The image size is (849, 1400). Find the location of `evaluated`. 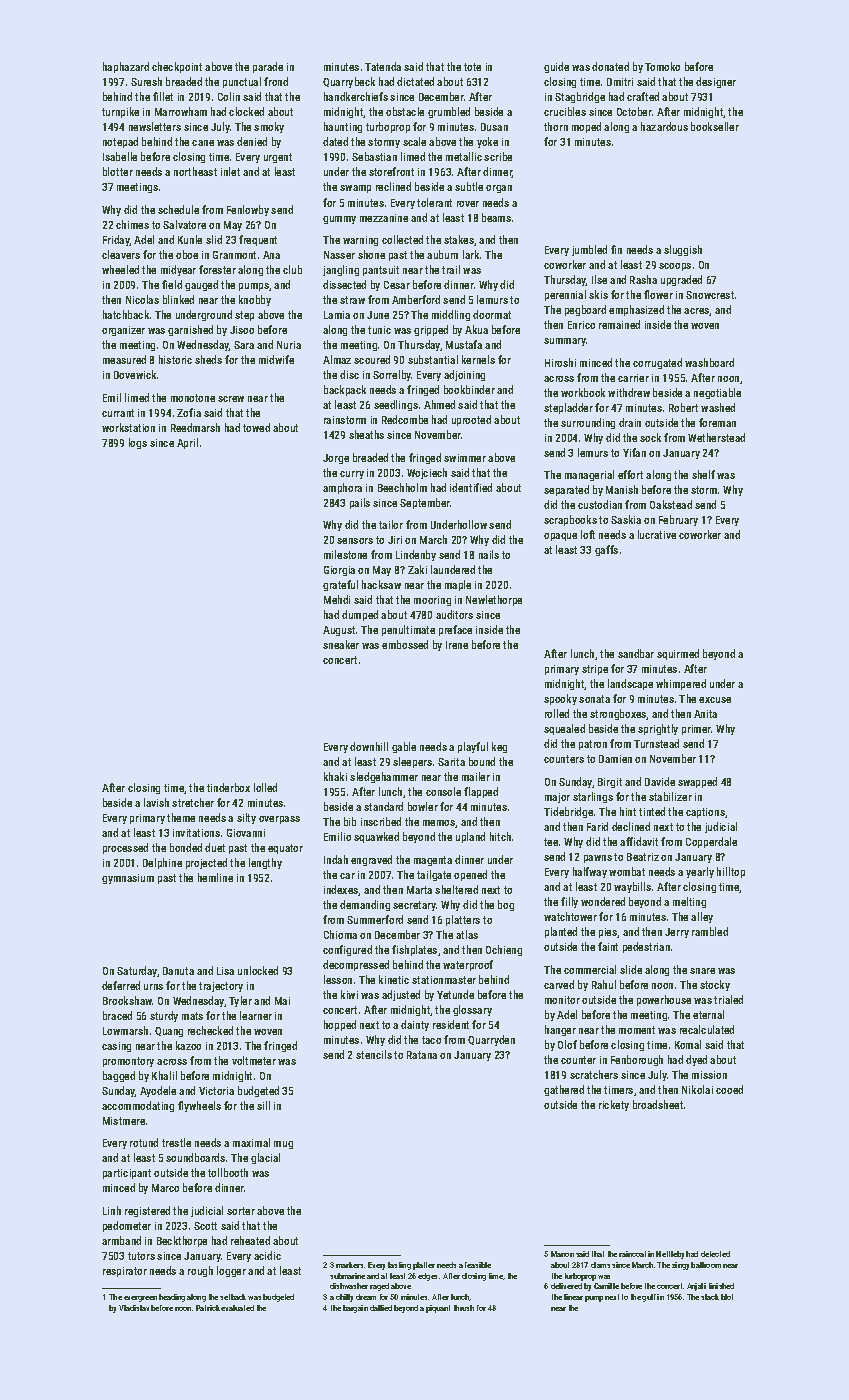

evaluated is located at coordinates (237, 1308).
